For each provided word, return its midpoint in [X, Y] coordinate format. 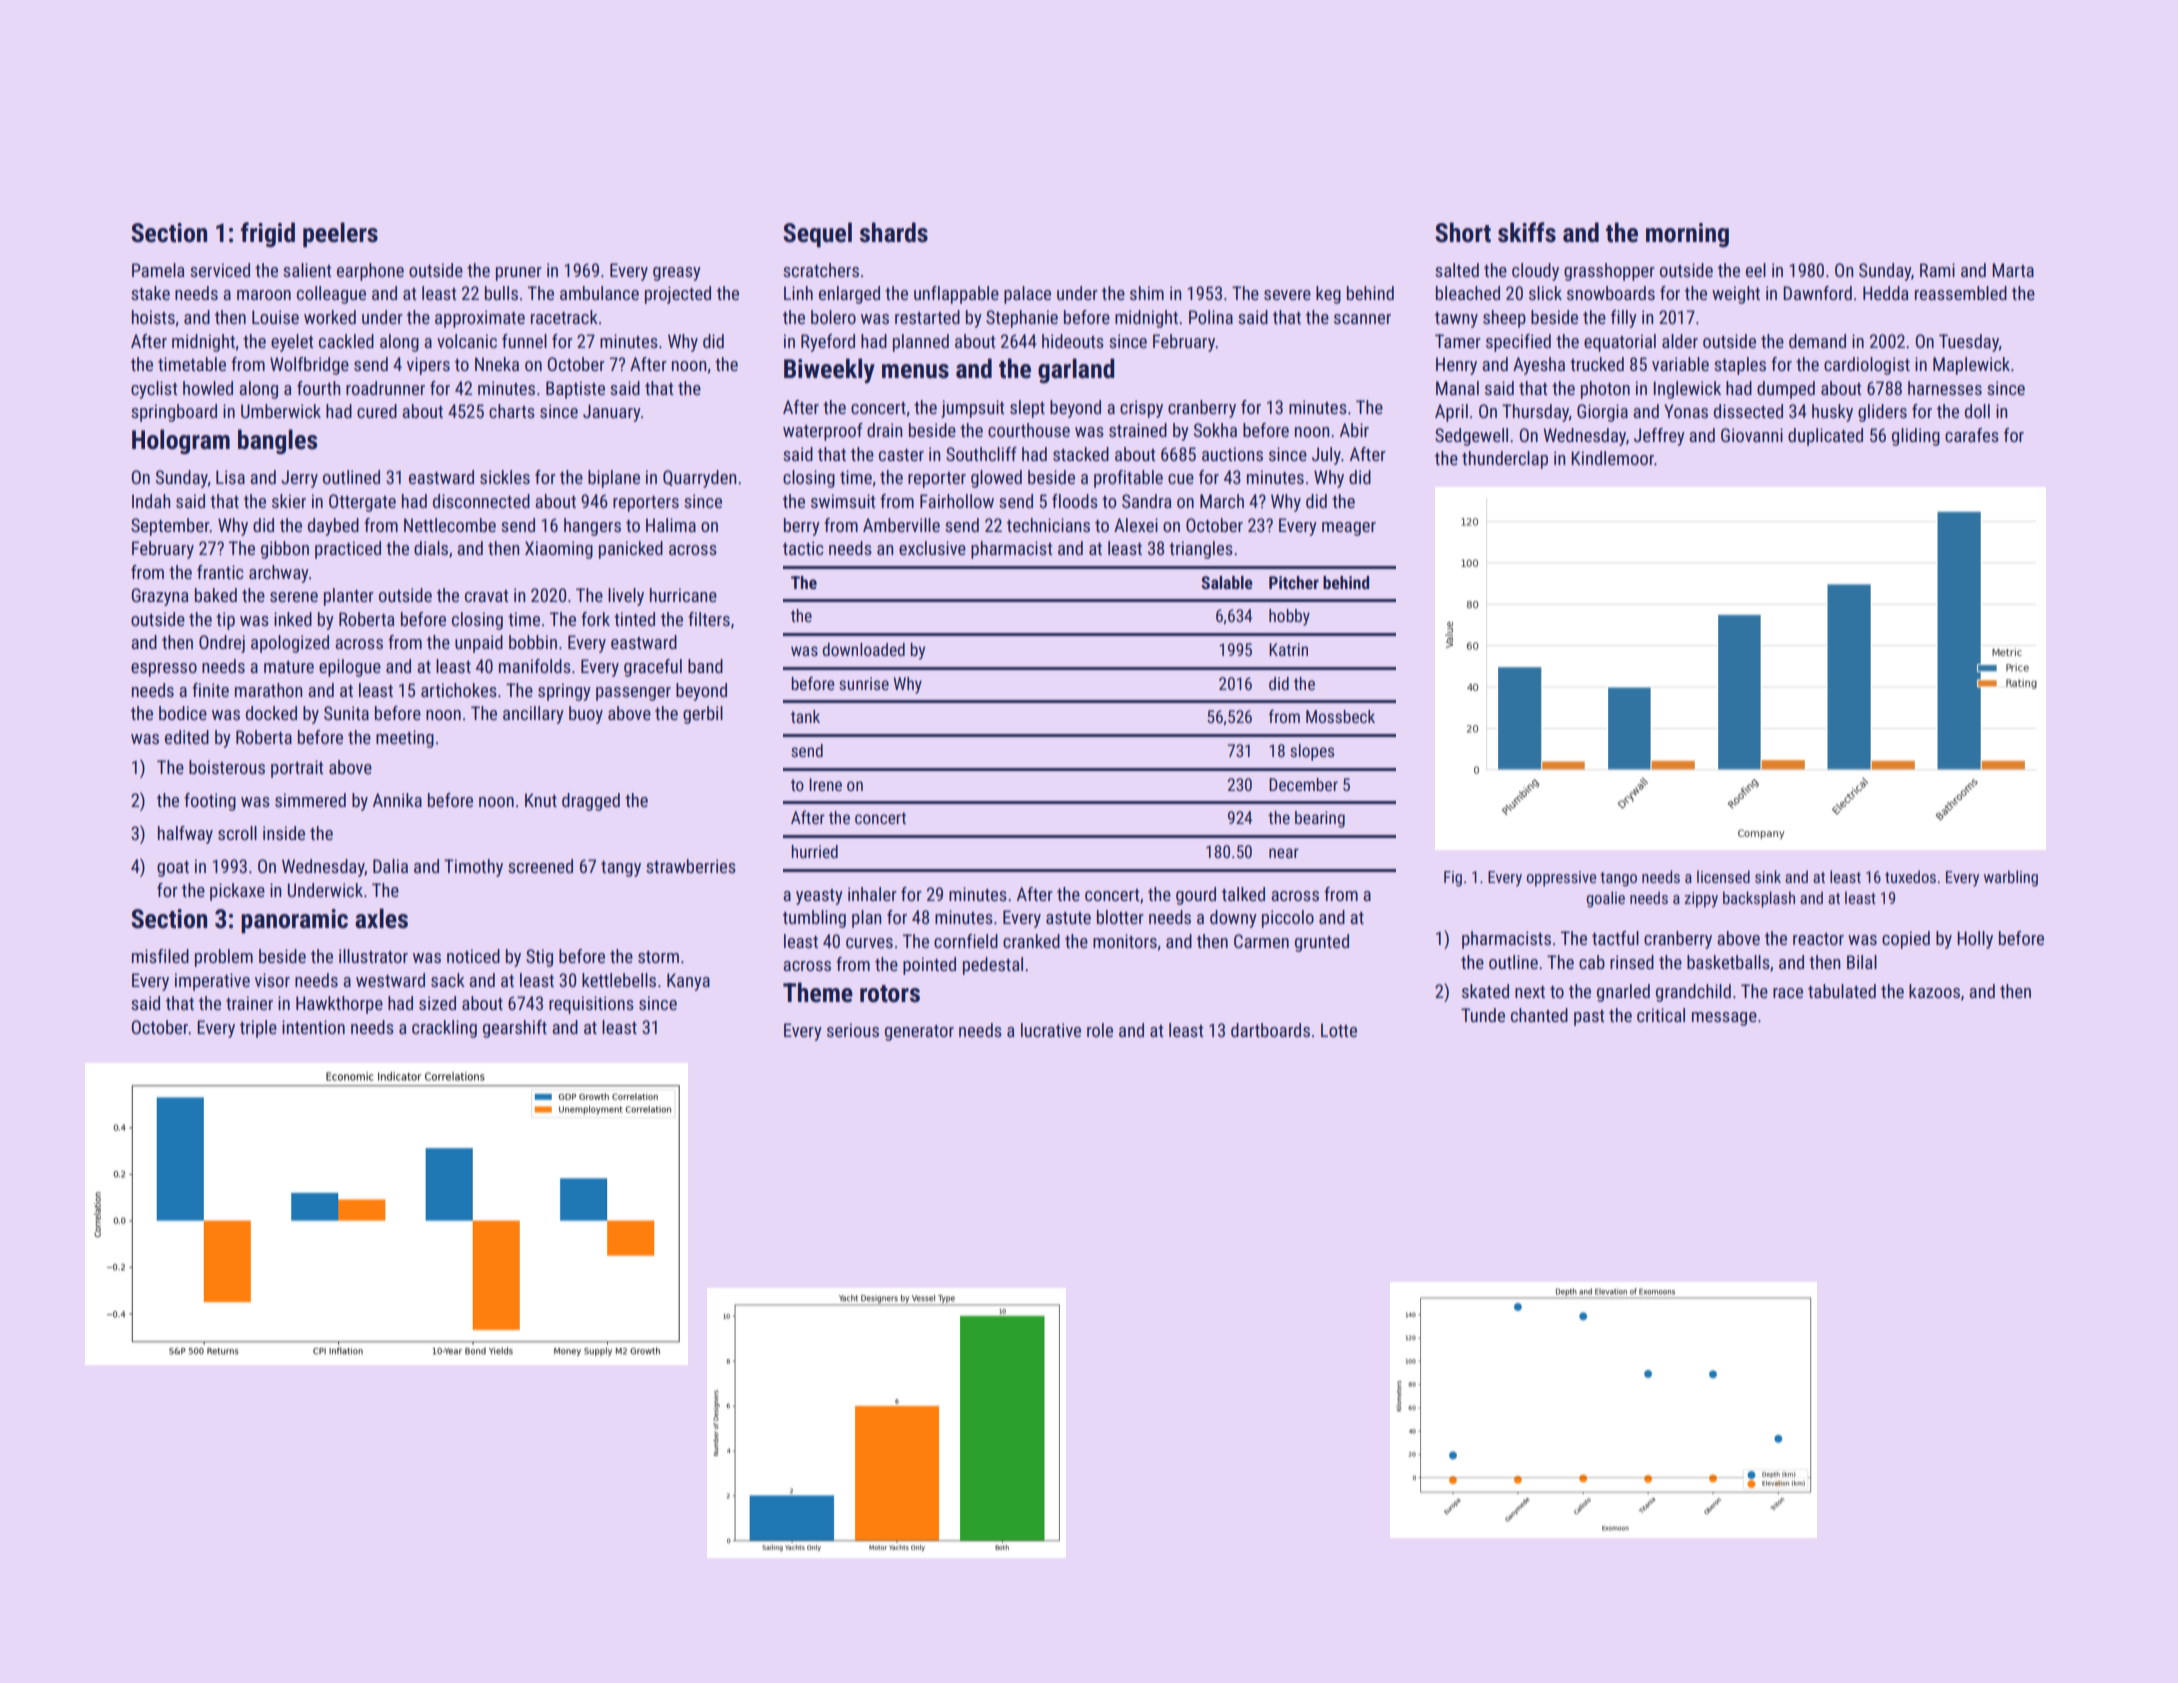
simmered [310, 800]
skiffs [1527, 232]
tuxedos [1910, 876]
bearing [1320, 819]
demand [1817, 341]
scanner [1362, 319]
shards [894, 232]
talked [1243, 894]
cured [377, 411]
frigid [268, 234]
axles [381, 918]
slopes [1312, 752]
